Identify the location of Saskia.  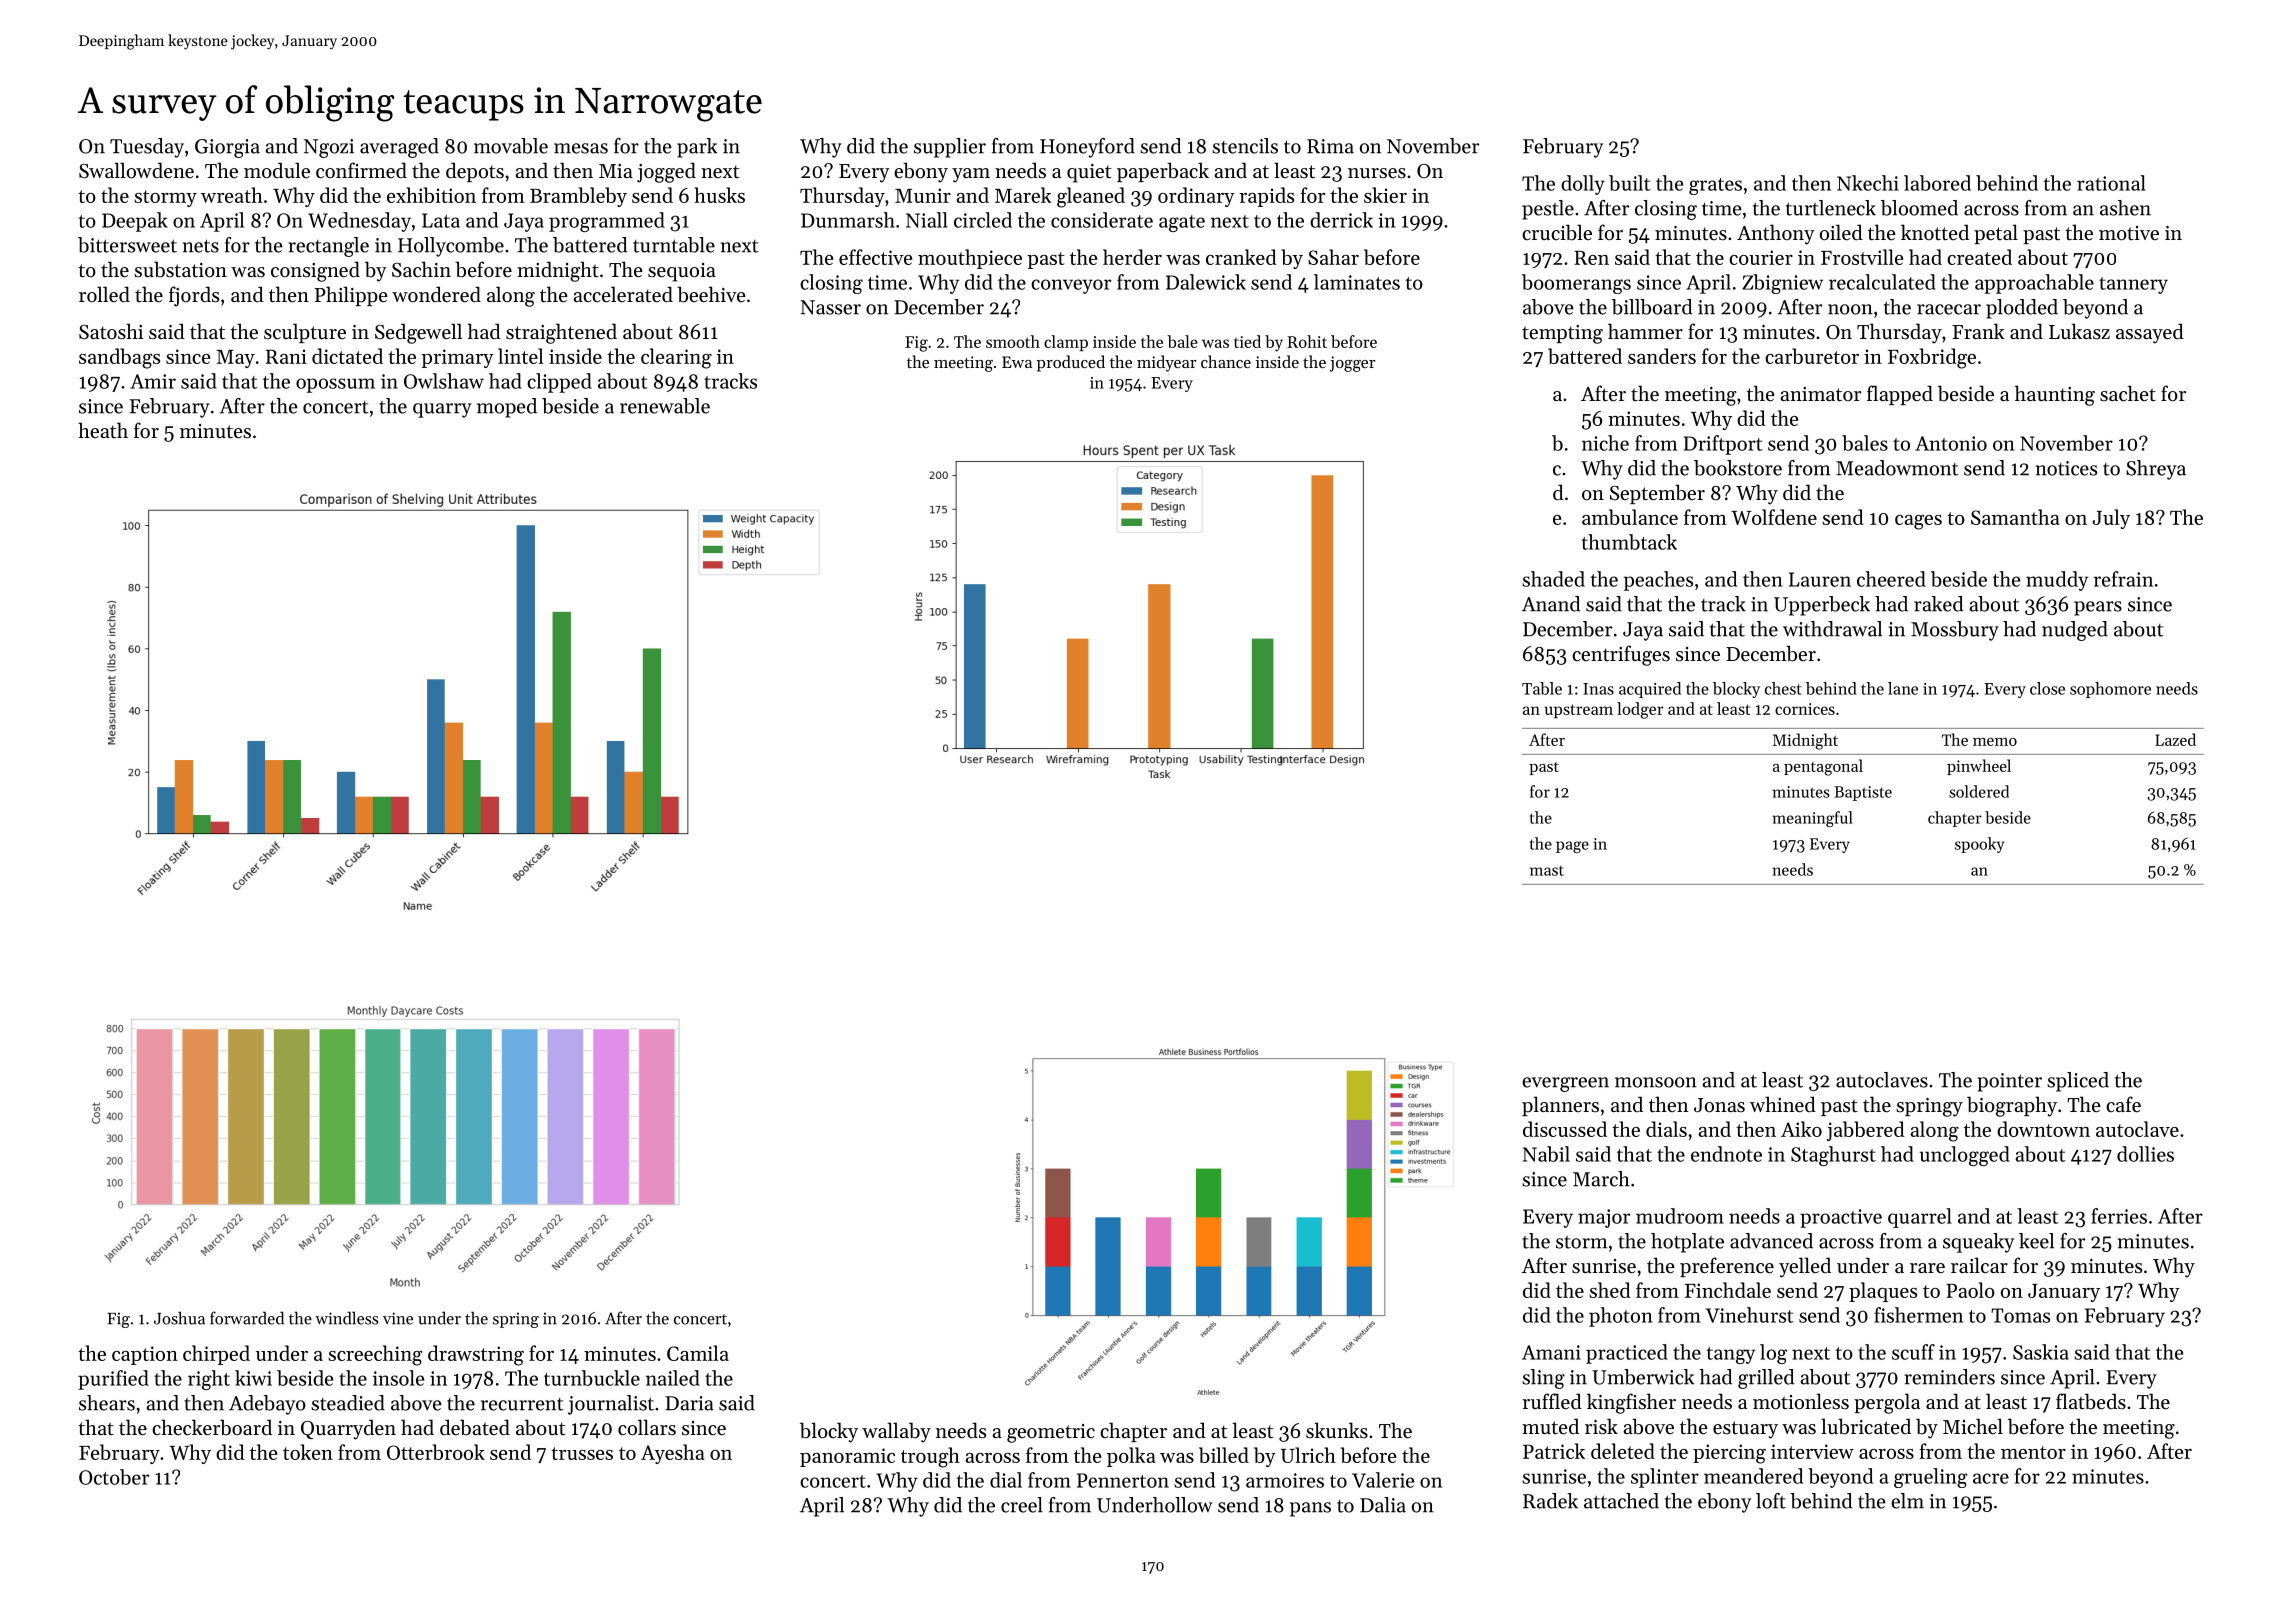
(2041, 1352).
